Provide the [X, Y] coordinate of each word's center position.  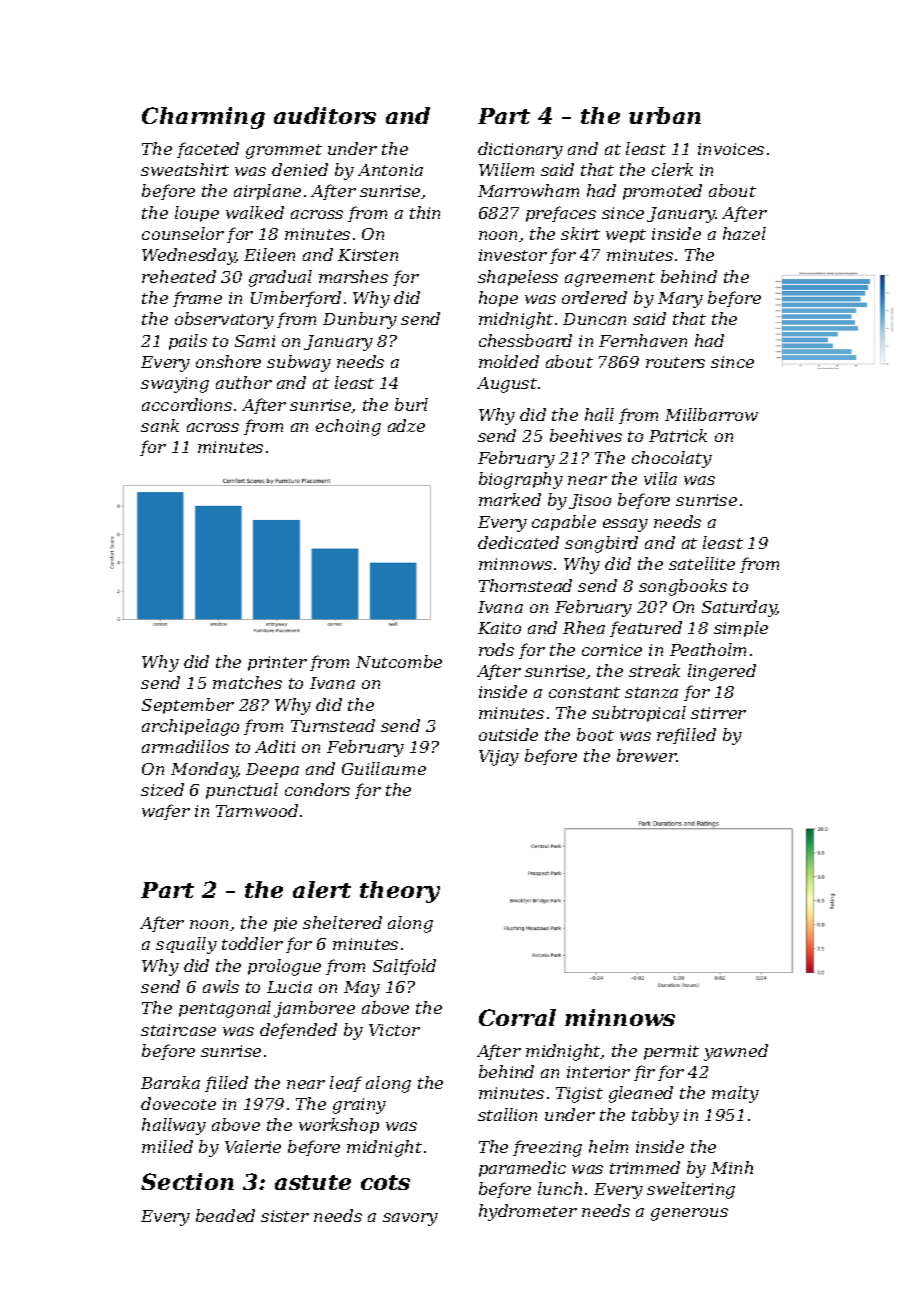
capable [564, 523]
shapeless [518, 278]
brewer [646, 755]
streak [654, 670]
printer [277, 663]
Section [187, 1181]
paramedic [522, 1169]
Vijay [499, 758]
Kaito [499, 628]
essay [625, 525]
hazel [744, 233]
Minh [732, 1167]
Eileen [269, 254]
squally [186, 945]
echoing [348, 427]
